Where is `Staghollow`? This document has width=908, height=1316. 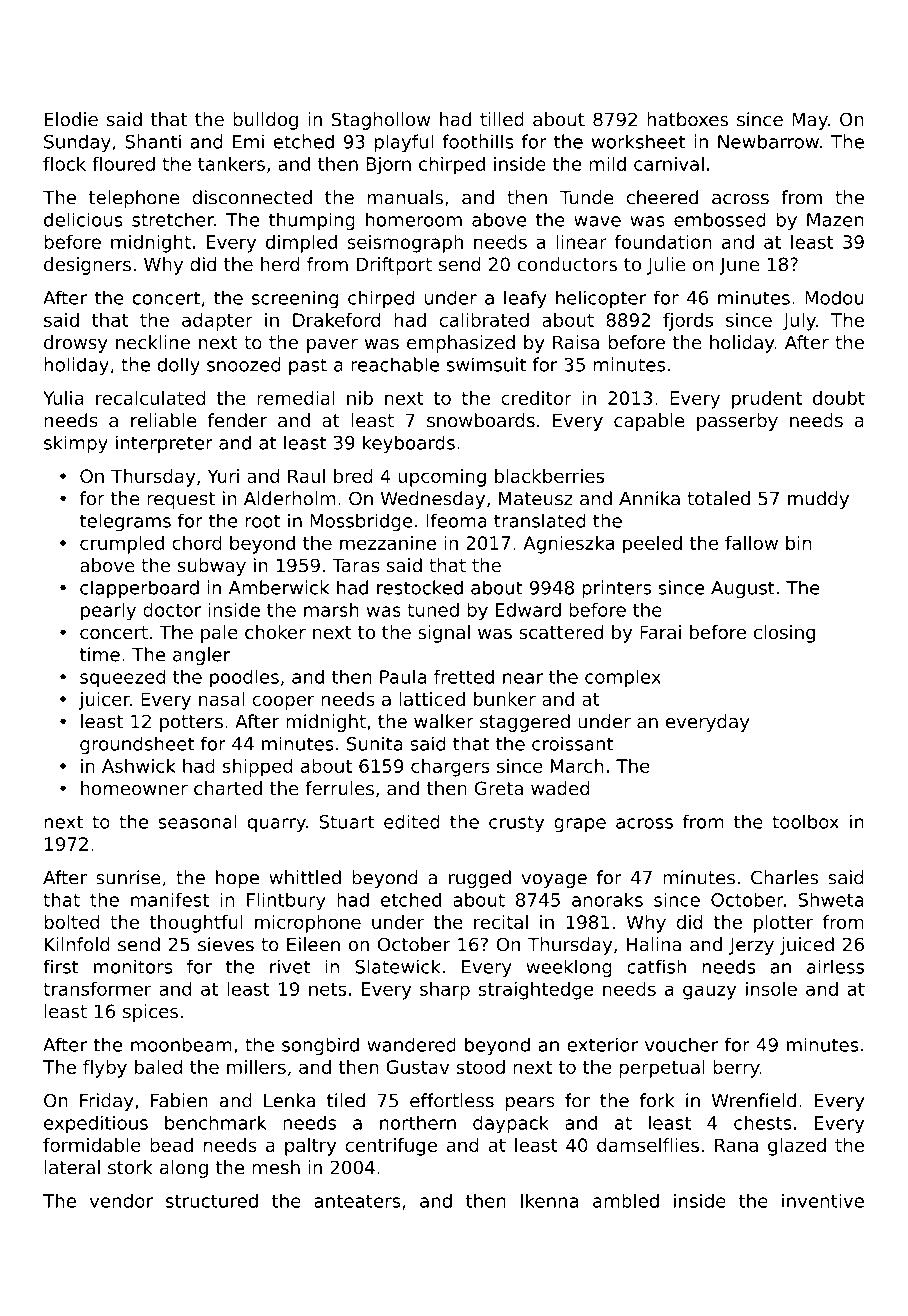
Staghollow is located at coordinates (381, 121).
